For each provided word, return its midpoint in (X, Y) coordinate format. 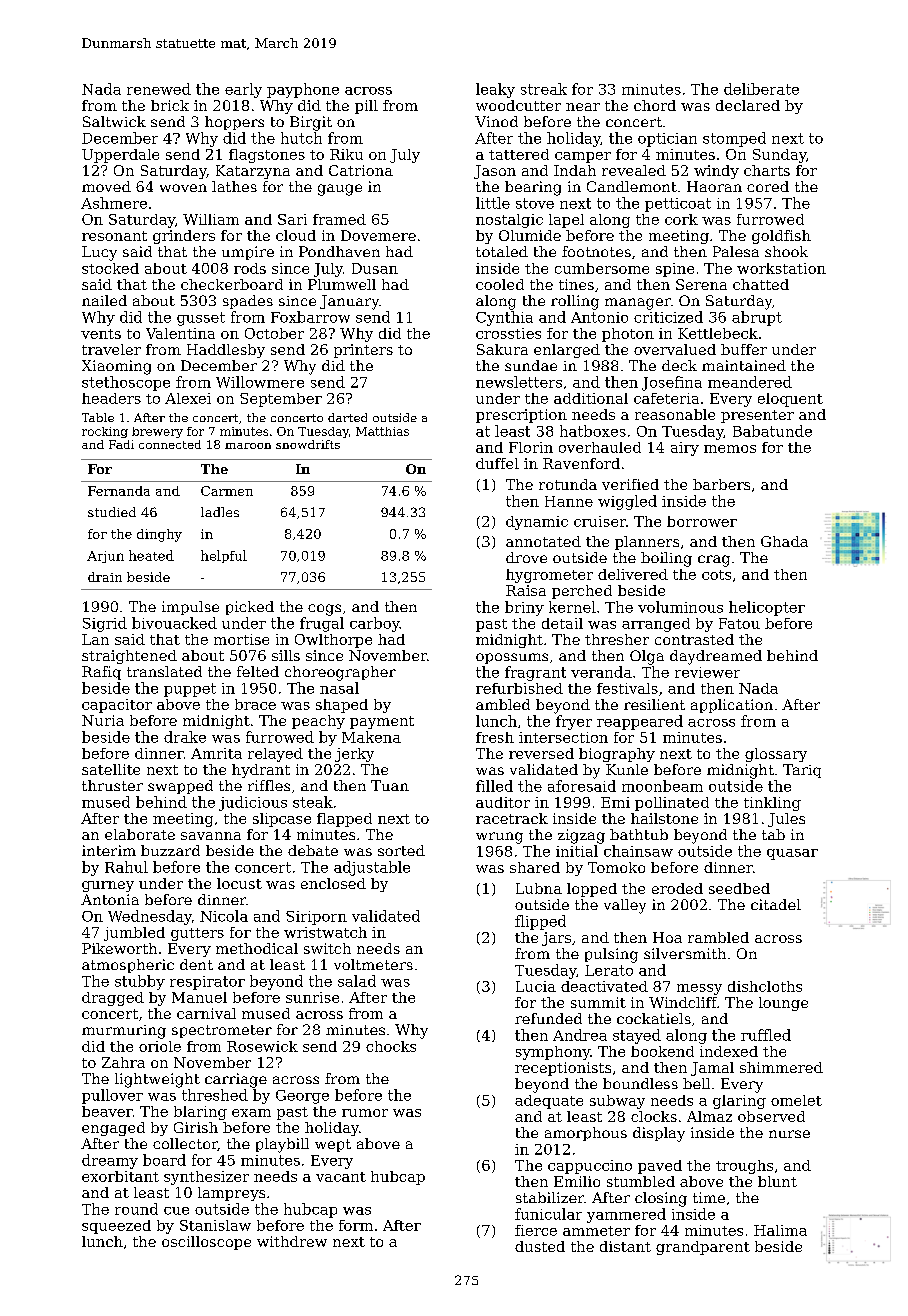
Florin (531, 447)
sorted (401, 850)
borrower (702, 521)
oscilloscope (206, 1243)
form (356, 1225)
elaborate (140, 834)
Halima (780, 1230)
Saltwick (114, 121)
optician (667, 140)
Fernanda (119, 491)
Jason (495, 172)
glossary (776, 755)
